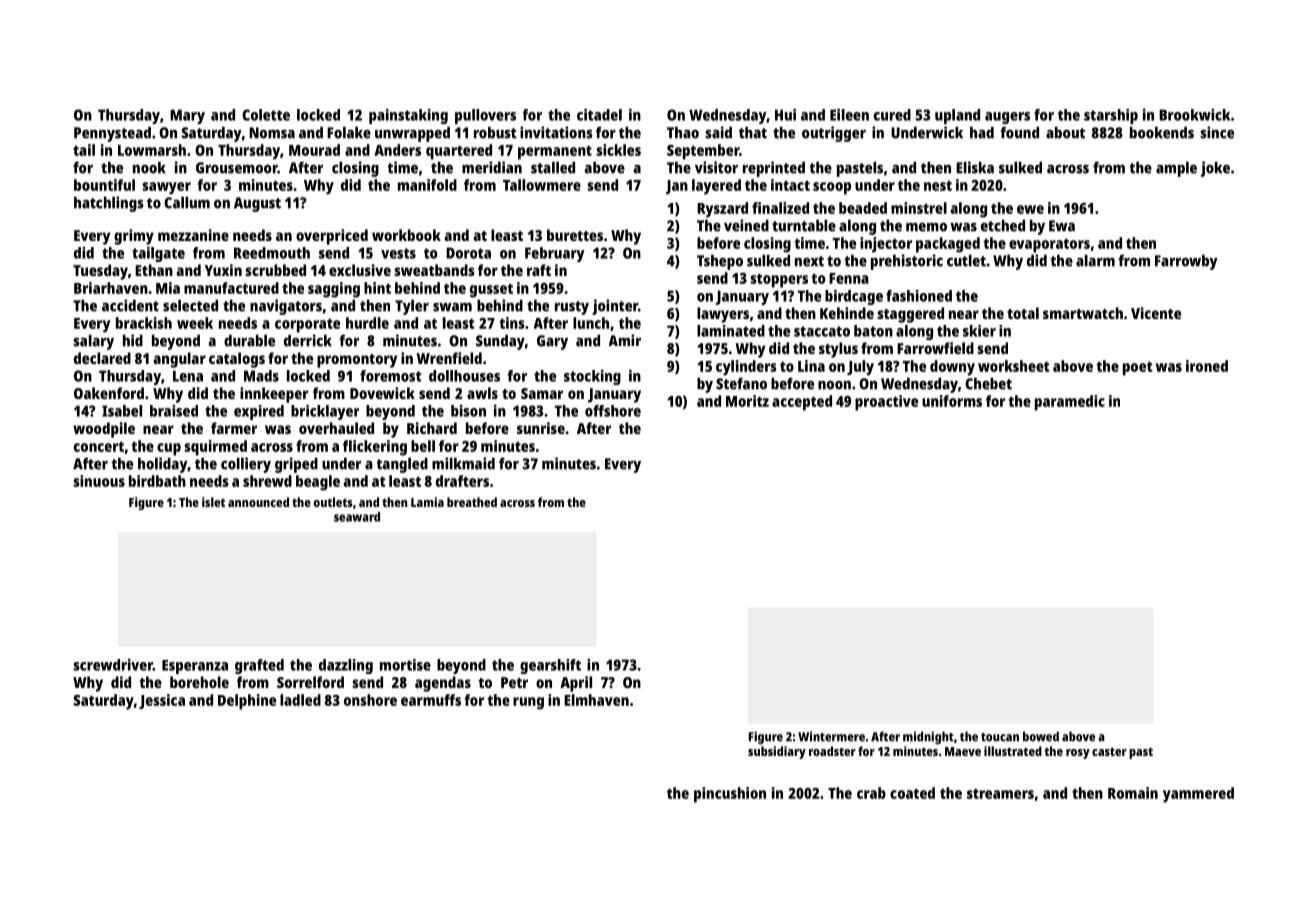 This screenshot has height=924, width=1308. What do you see at coordinates (166, 188) in the screenshot?
I see `sawyer` at bounding box center [166, 188].
